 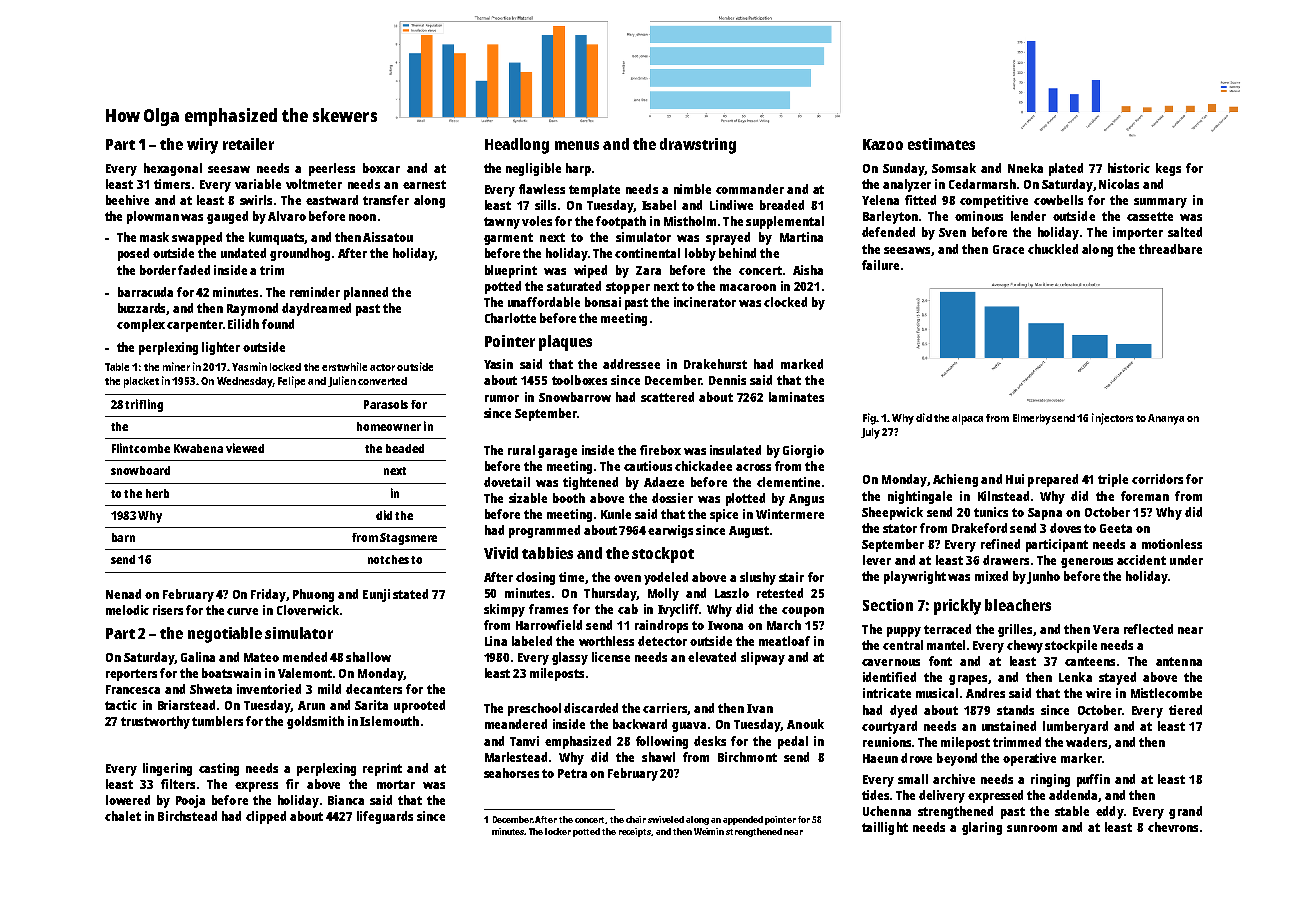 What do you see at coordinates (1150, 216) in the document?
I see `cassette` at bounding box center [1150, 216].
